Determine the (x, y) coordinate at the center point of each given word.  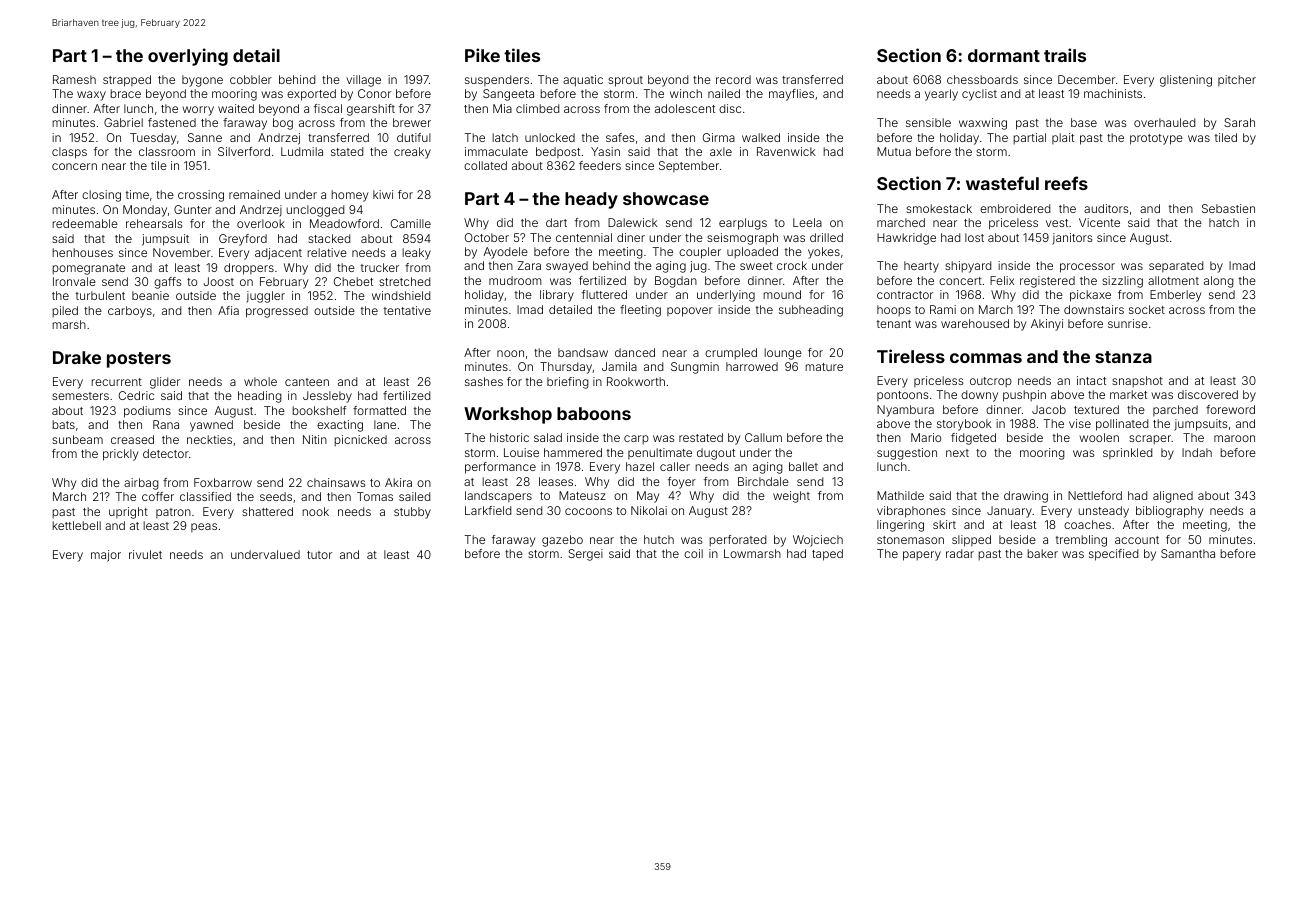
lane (385, 424)
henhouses (82, 252)
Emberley (1175, 296)
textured (1096, 409)
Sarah (1239, 122)
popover (690, 312)
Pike (482, 55)
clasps (69, 153)
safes (620, 137)
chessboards (982, 79)
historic (509, 437)
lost (974, 237)
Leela (807, 222)
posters (139, 360)
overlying (188, 57)
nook (315, 511)
